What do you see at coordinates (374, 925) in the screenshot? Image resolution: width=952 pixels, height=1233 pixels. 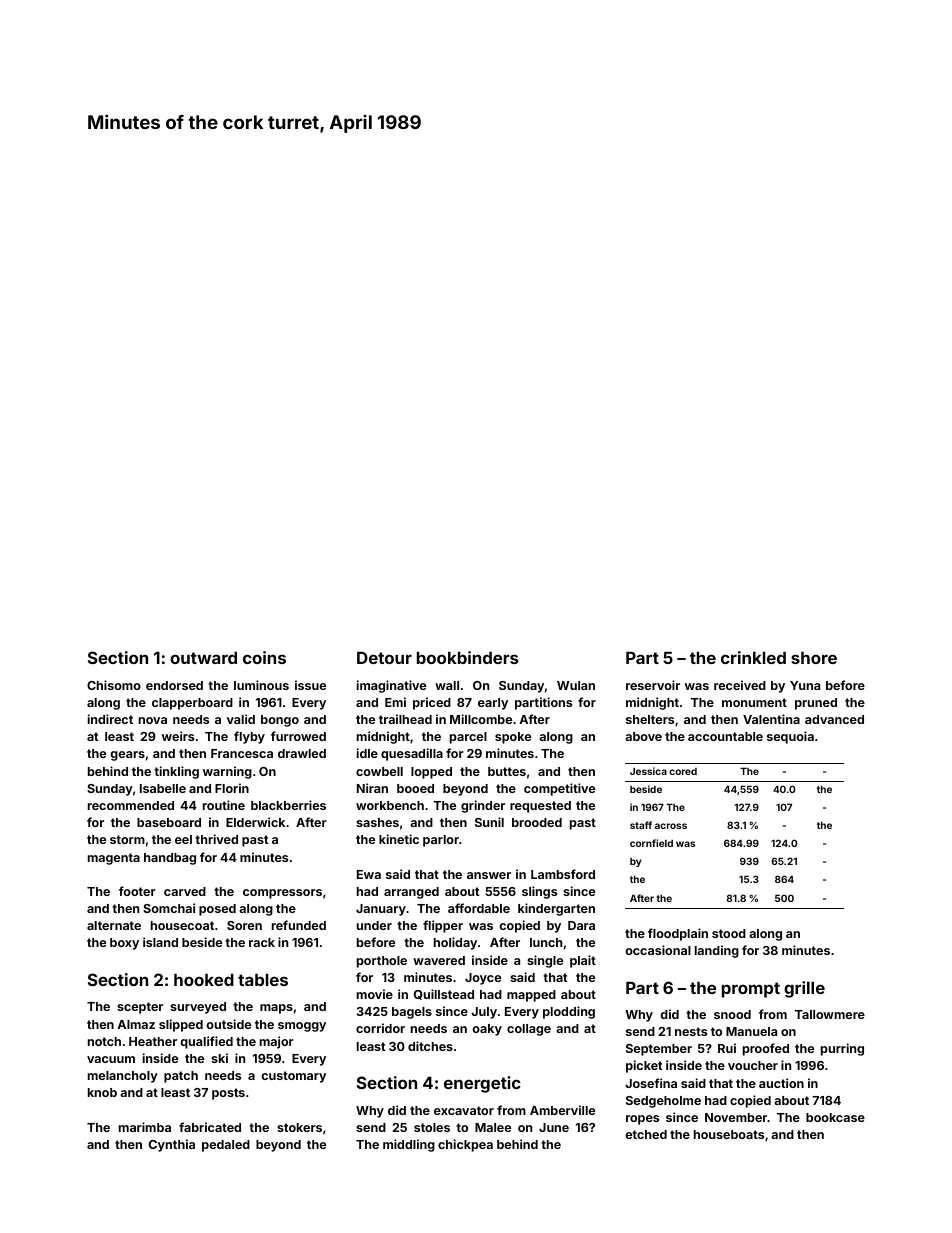 I see `under` at bounding box center [374, 925].
